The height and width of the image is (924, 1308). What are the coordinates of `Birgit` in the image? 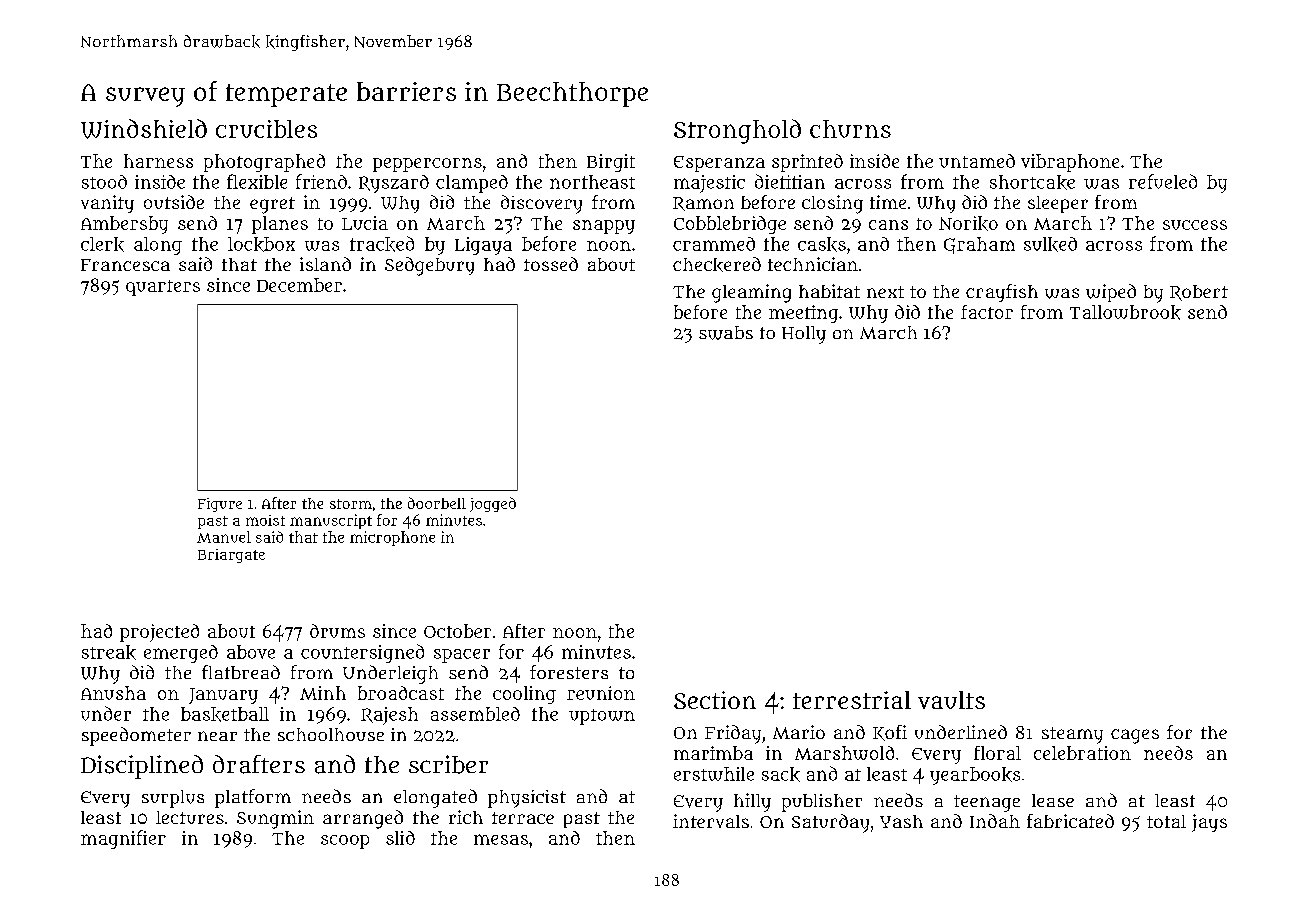 It's located at (611, 163).
